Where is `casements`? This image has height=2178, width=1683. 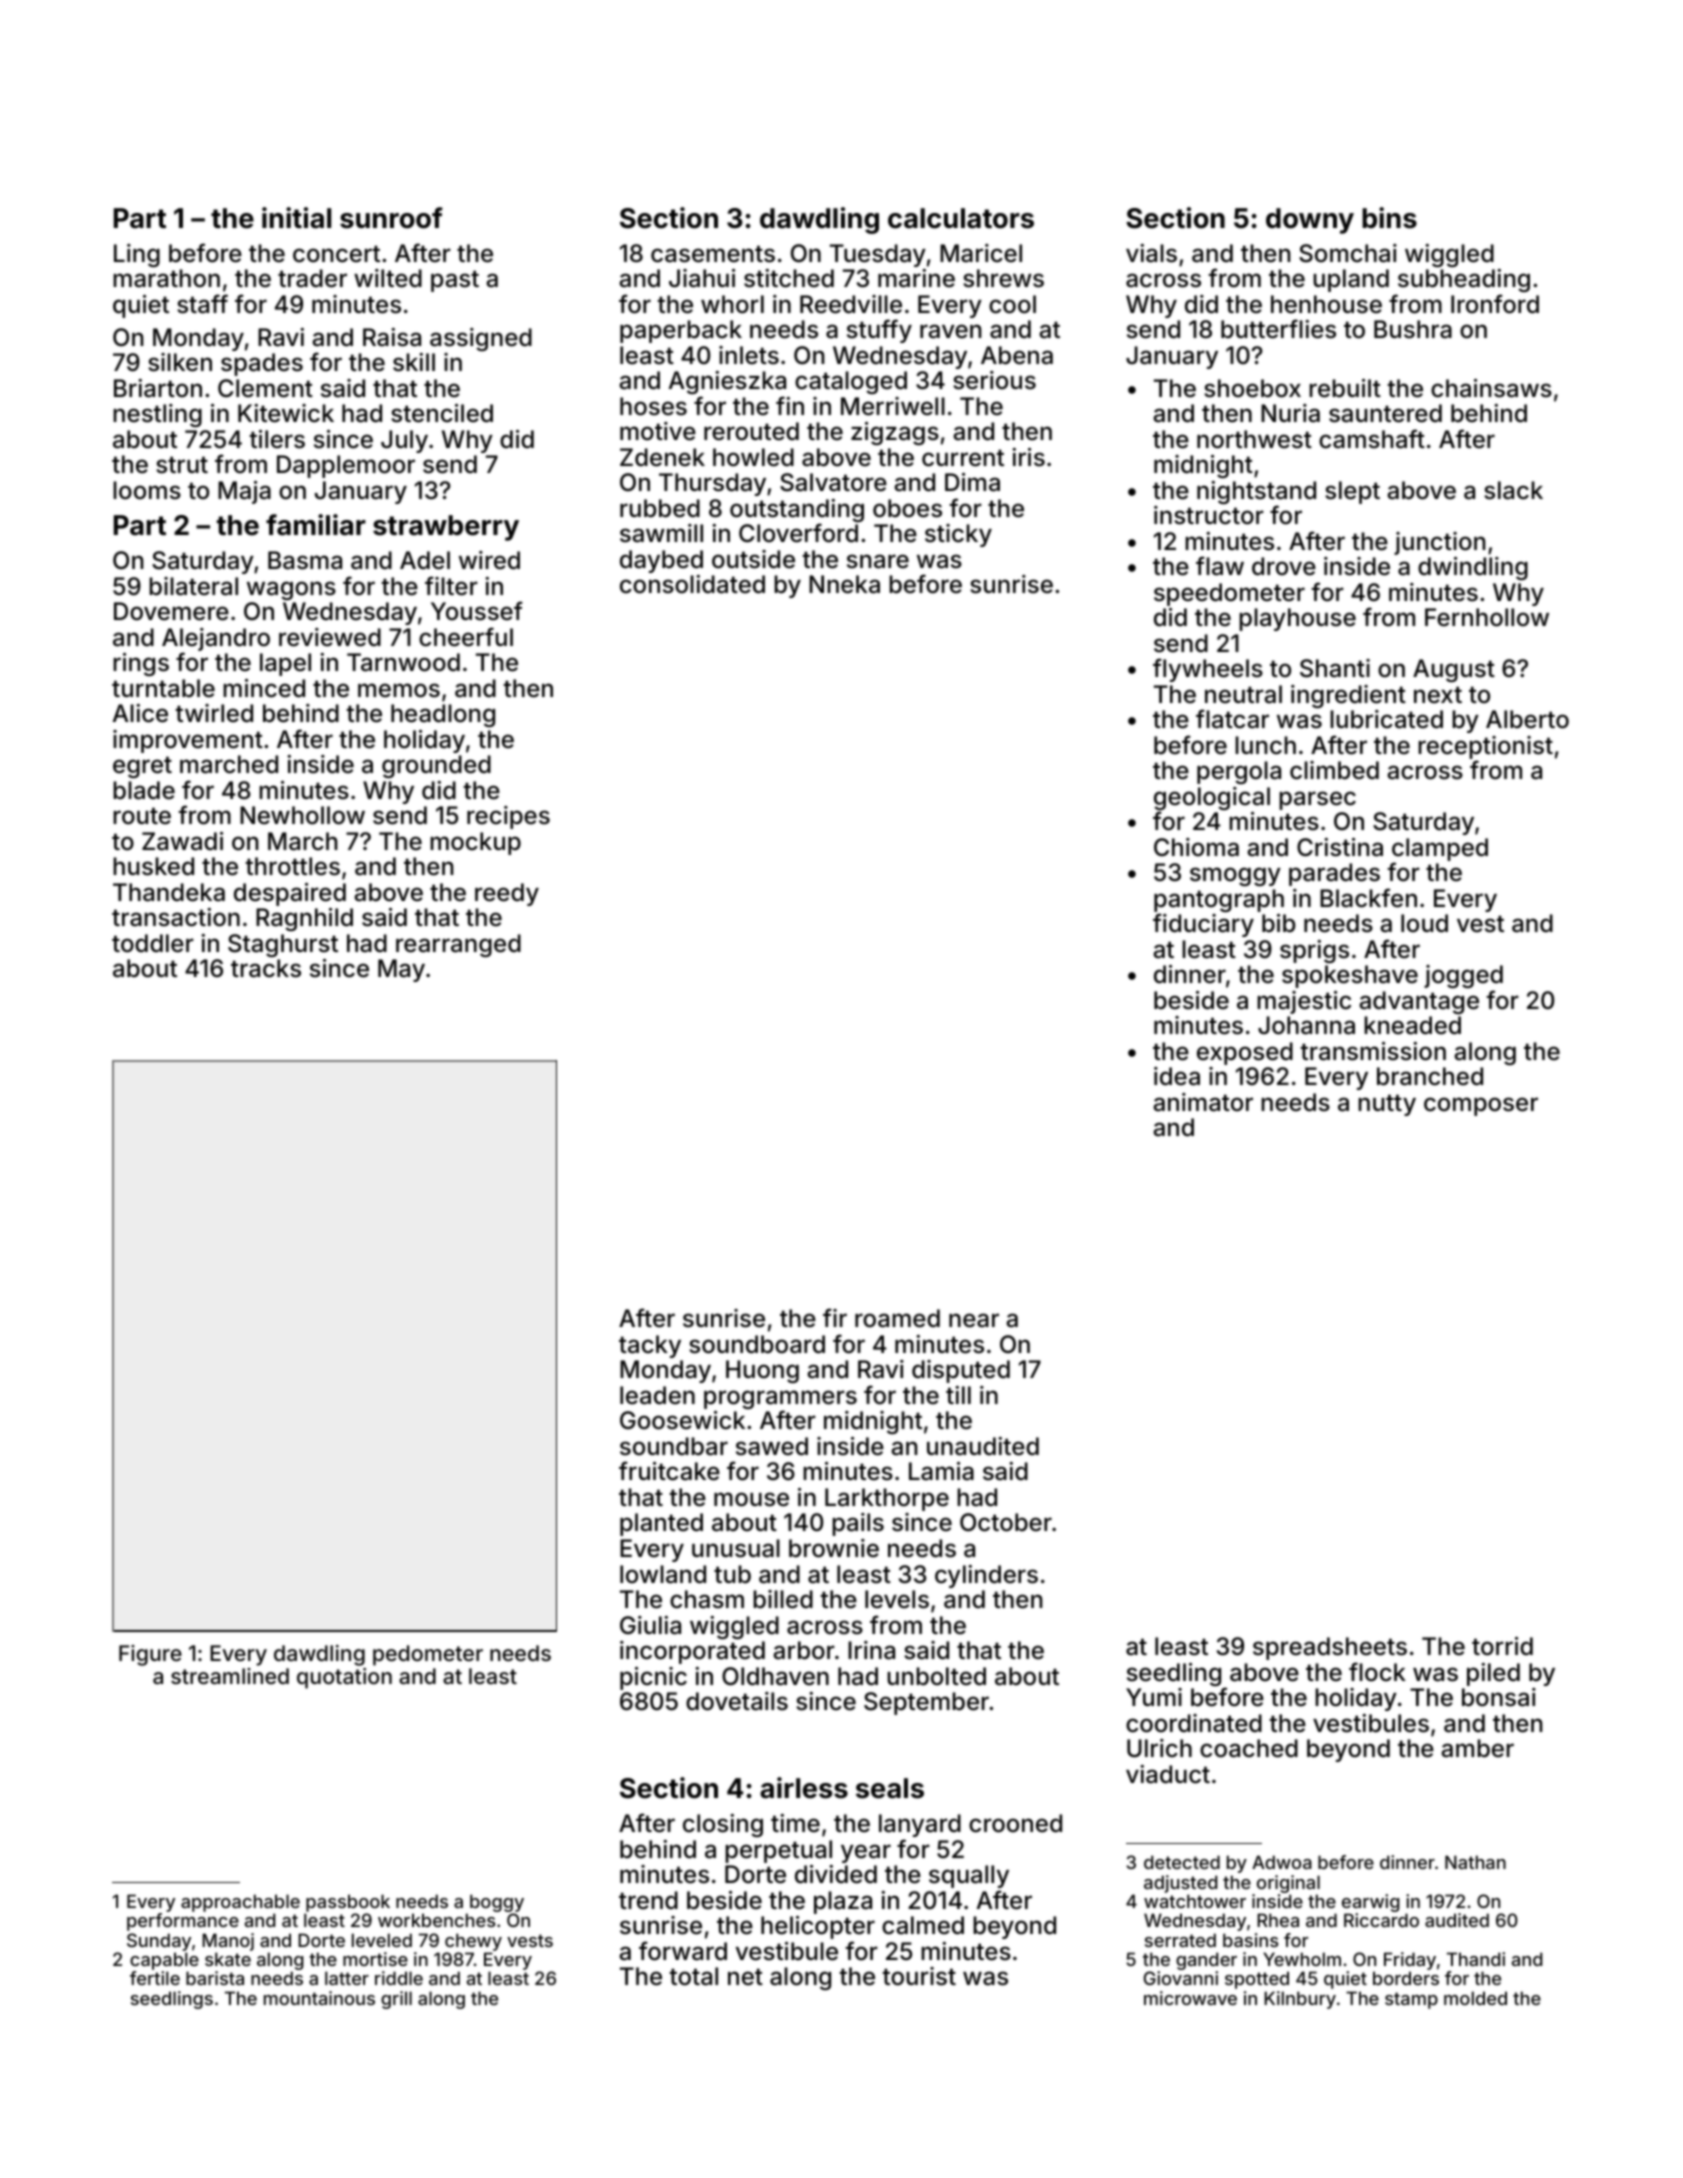 casements is located at coordinates (713, 254).
